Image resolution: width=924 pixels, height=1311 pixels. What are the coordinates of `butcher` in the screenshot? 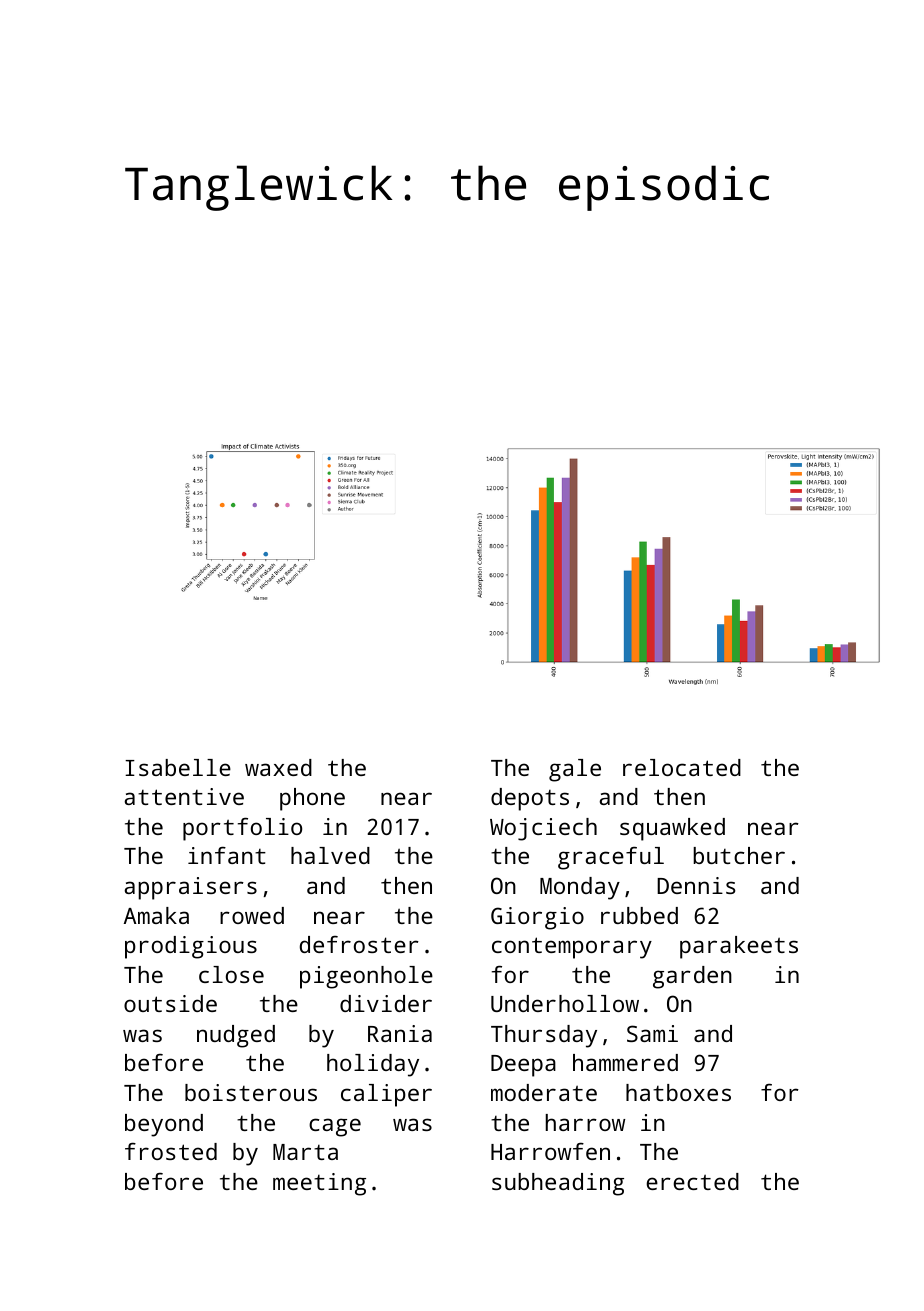 It's located at (739, 855).
